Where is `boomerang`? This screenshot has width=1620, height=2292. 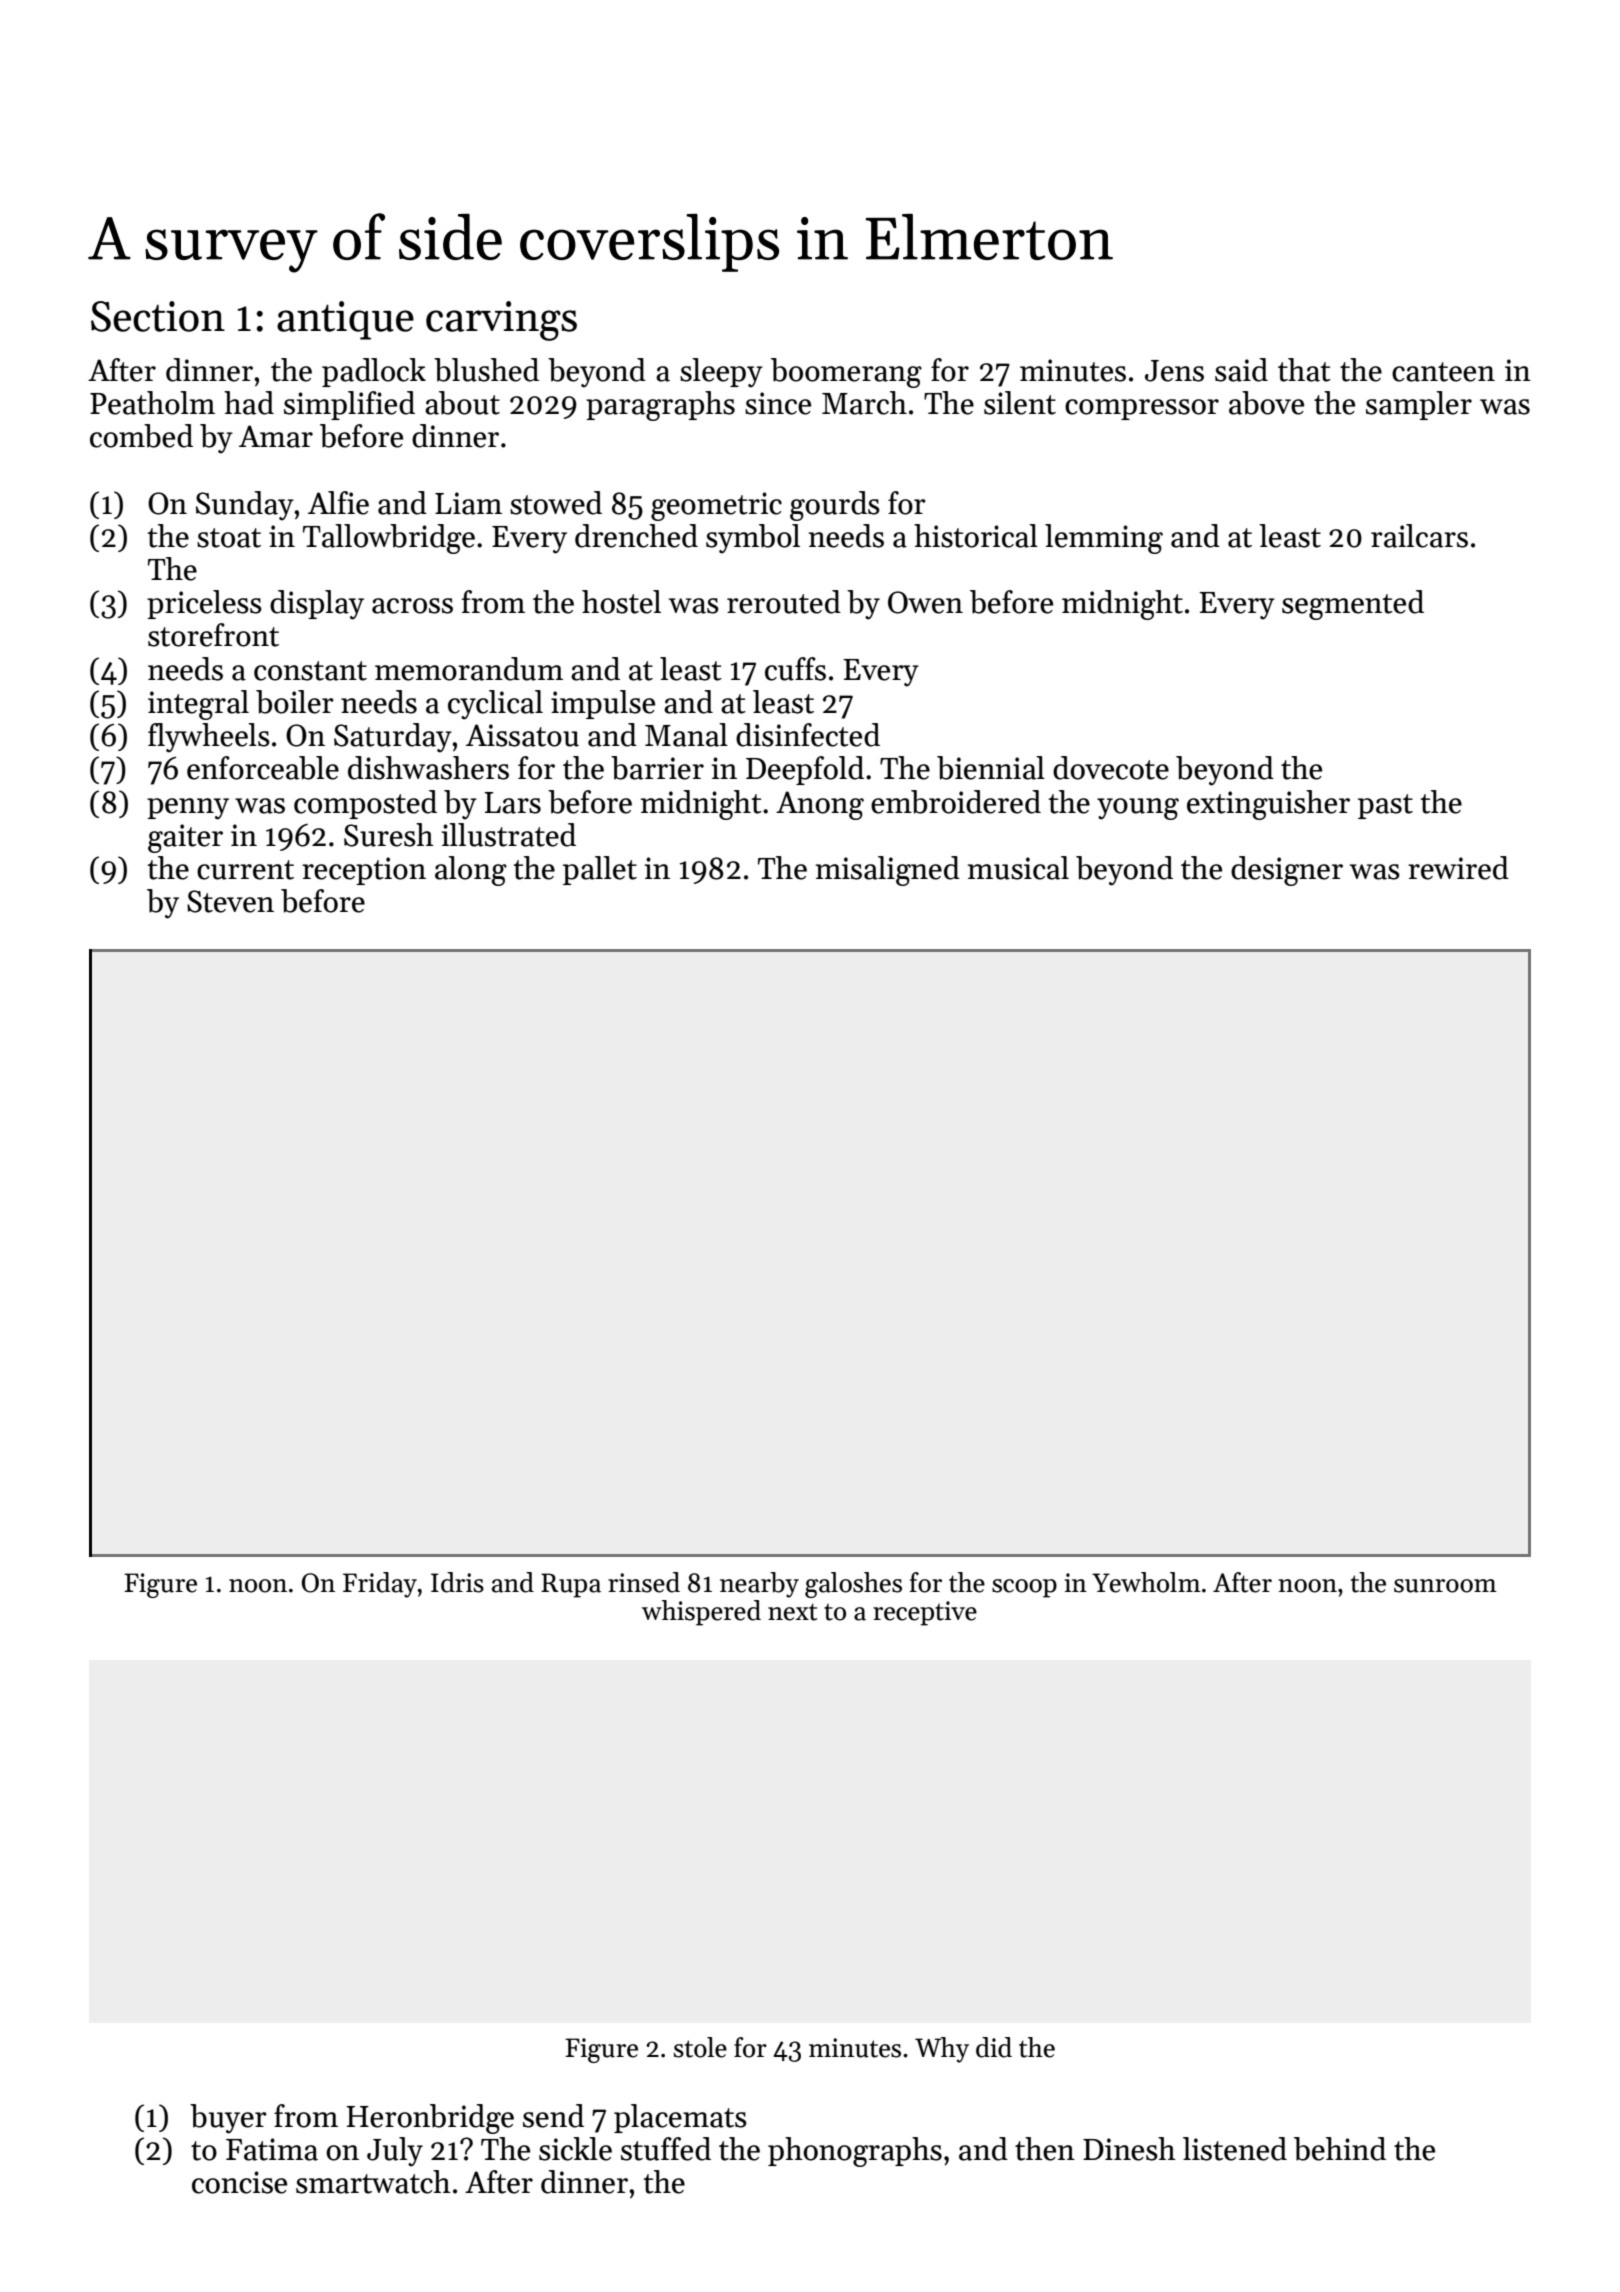
boomerang is located at coordinates (846, 373).
